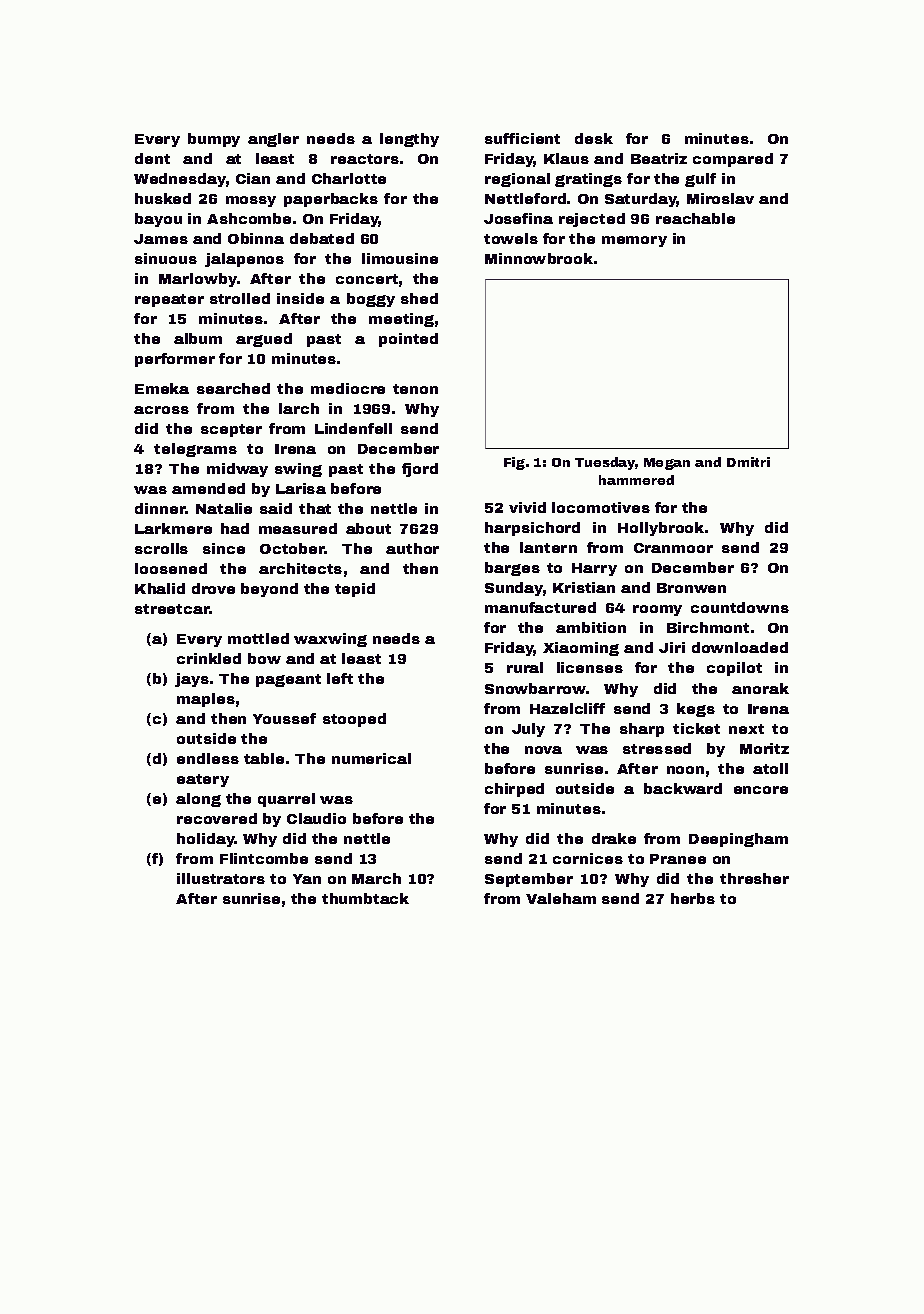 Image resolution: width=924 pixels, height=1314 pixels. Describe the element at coordinates (175, 360) in the screenshot. I see `performer` at that location.
